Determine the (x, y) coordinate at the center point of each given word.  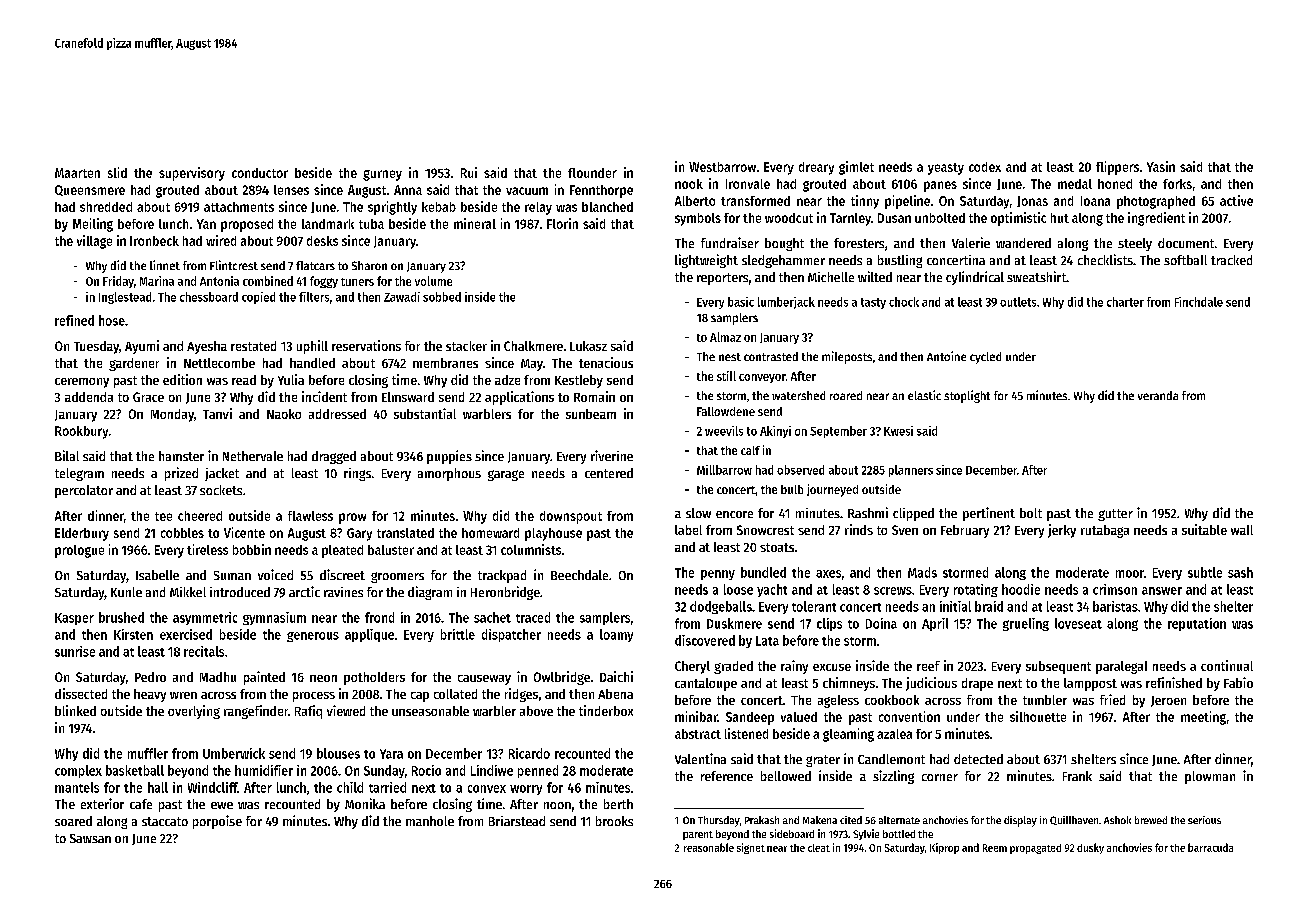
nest (730, 357)
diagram (430, 593)
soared (73, 821)
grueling (1026, 624)
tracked (1231, 260)
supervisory (192, 174)
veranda (1158, 395)
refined (74, 320)
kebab (439, 207)
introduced (240, 592)
